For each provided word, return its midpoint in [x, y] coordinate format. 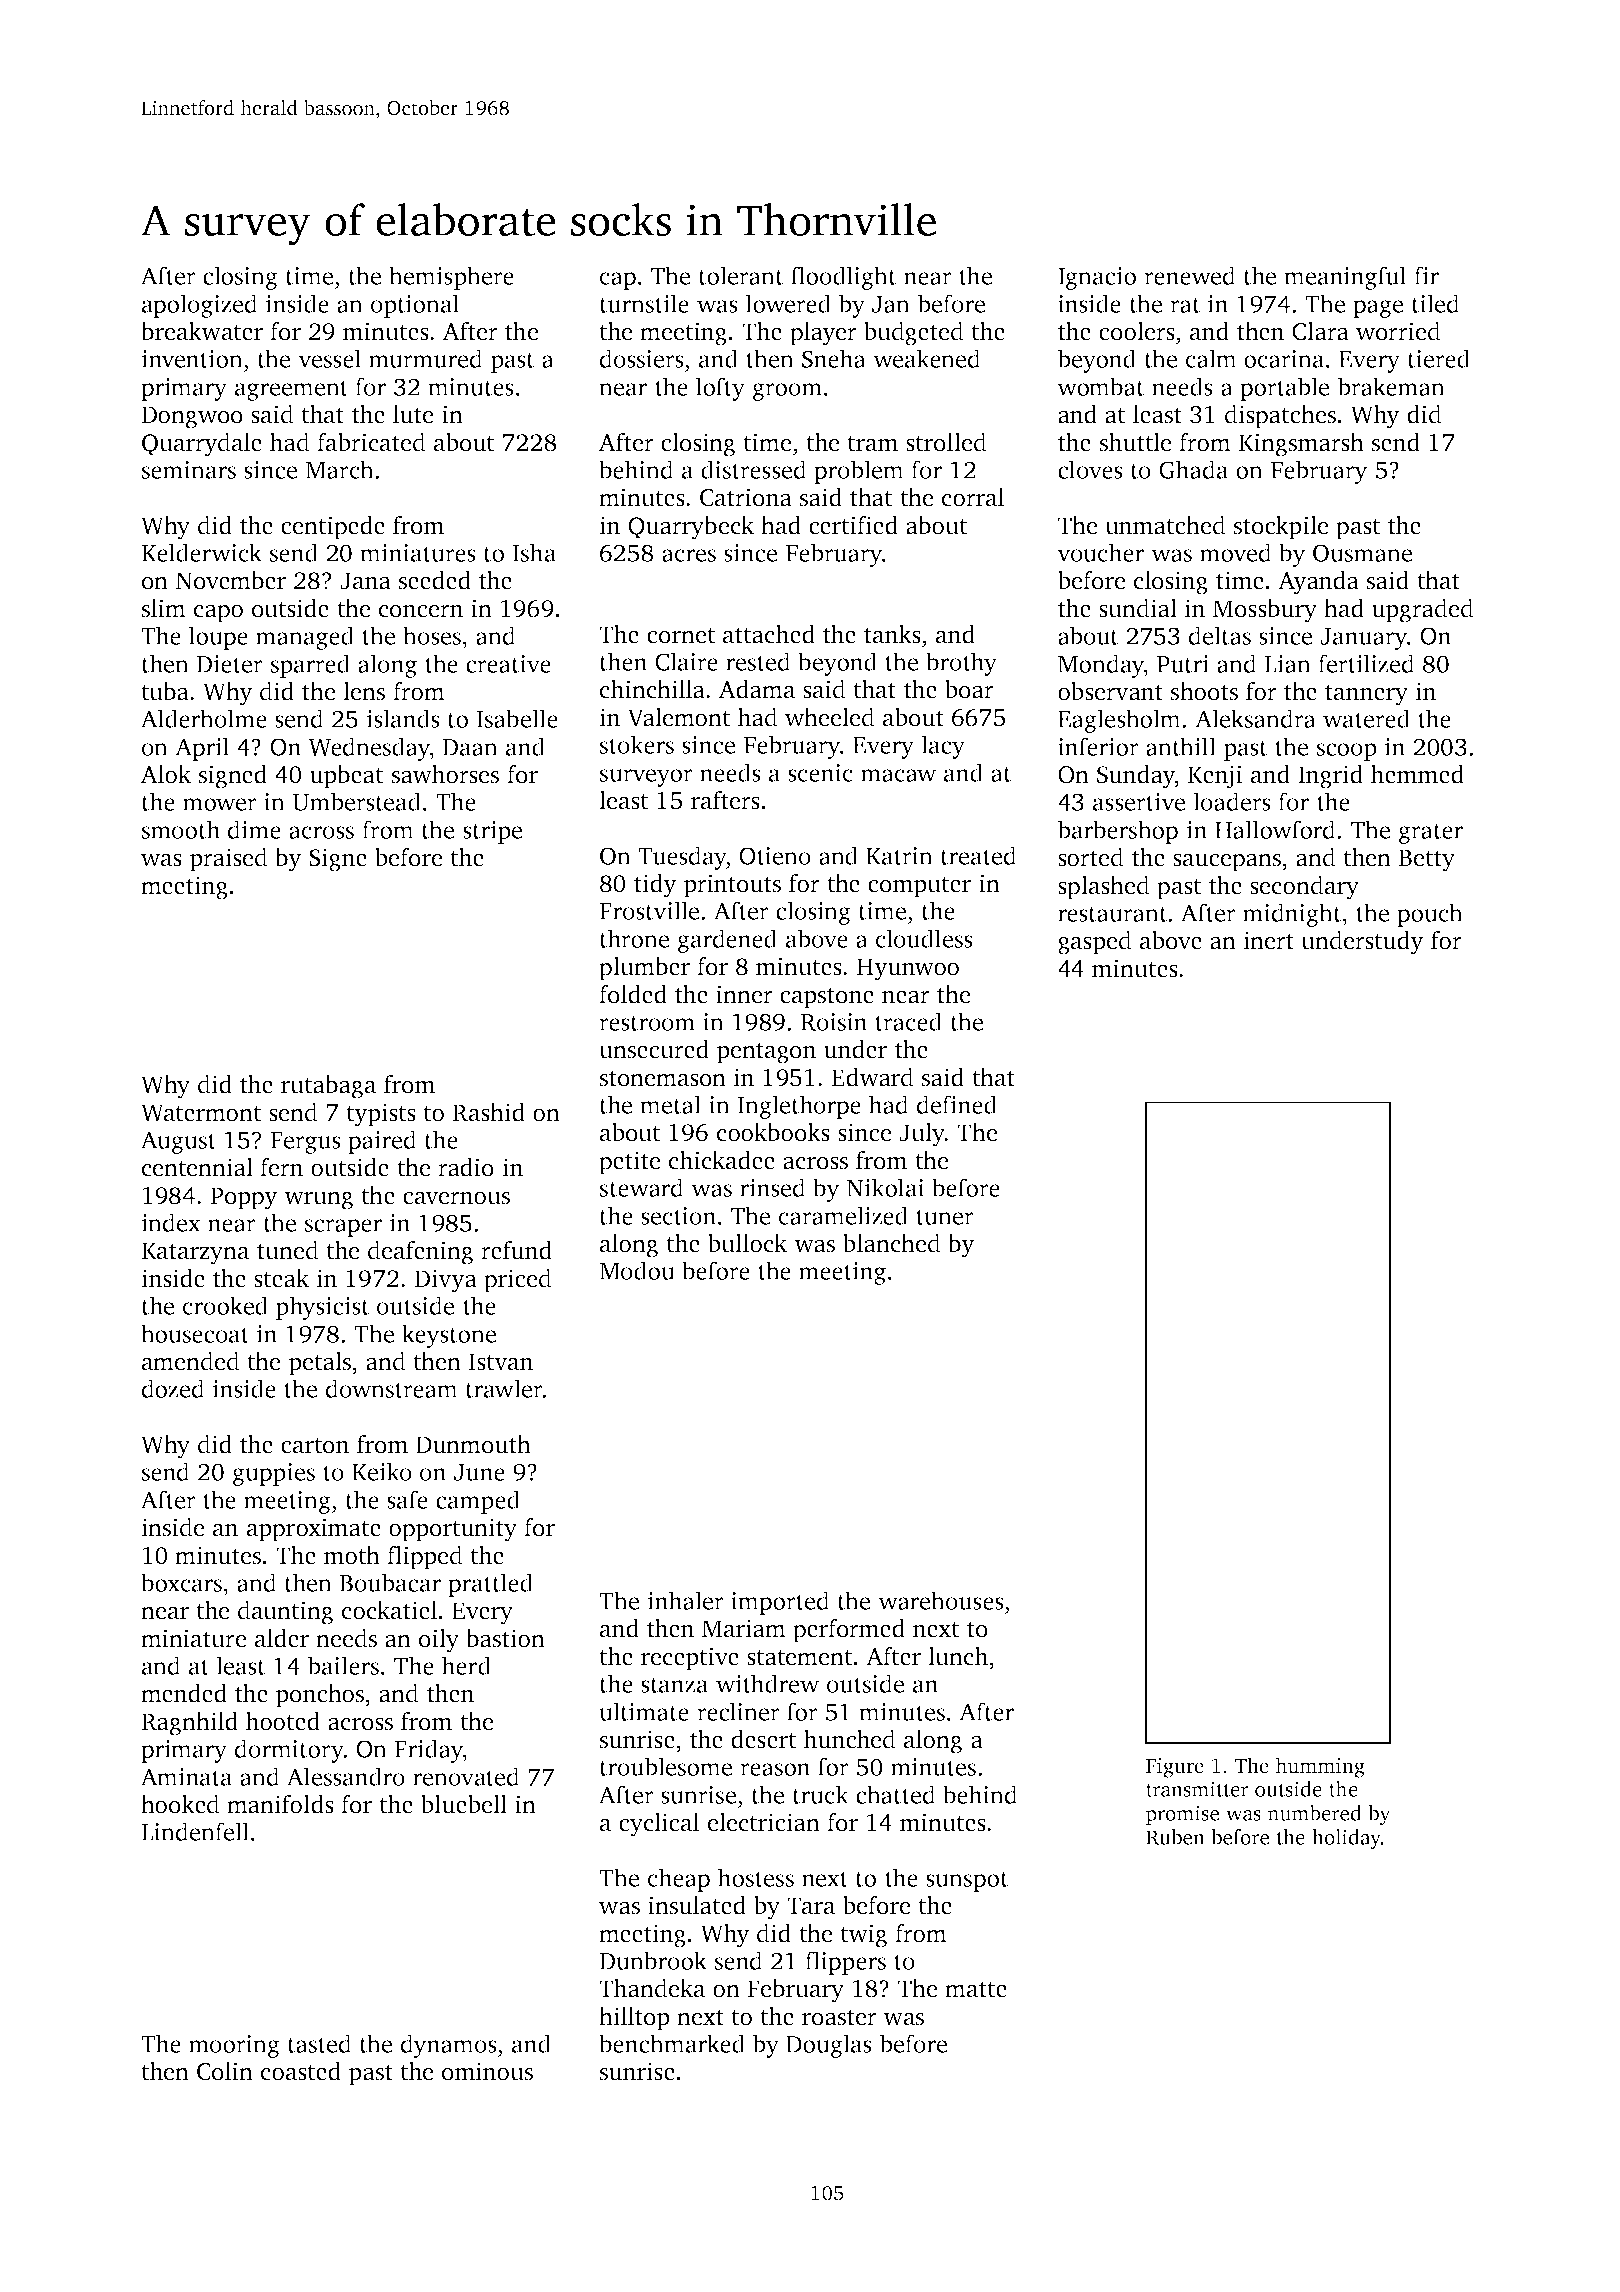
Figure [1175, 1768]
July [922, 1135]
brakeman [1391, 386]
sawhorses [445, 774]
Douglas [829, 2046]
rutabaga [328, 1087]
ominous [487, 2071]
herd [466, 1665]
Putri [1183, 664]
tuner [945, 1217]
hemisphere [451, 278]
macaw [898, 775]
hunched [849, 1739]
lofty [720, 389]
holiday [1346, 1839]
